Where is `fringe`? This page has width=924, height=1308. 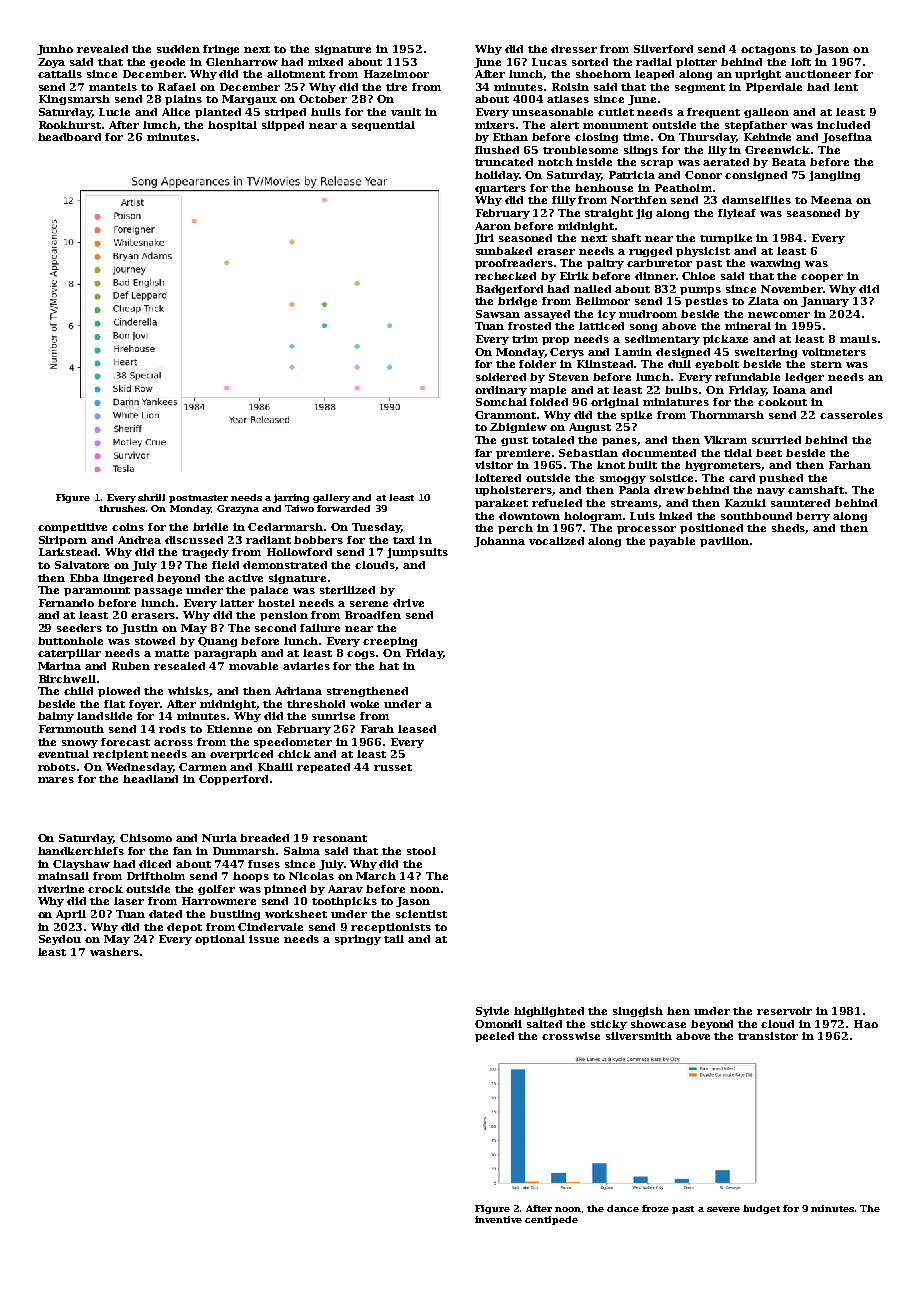 fringe is located at coordinates (221, 50).
